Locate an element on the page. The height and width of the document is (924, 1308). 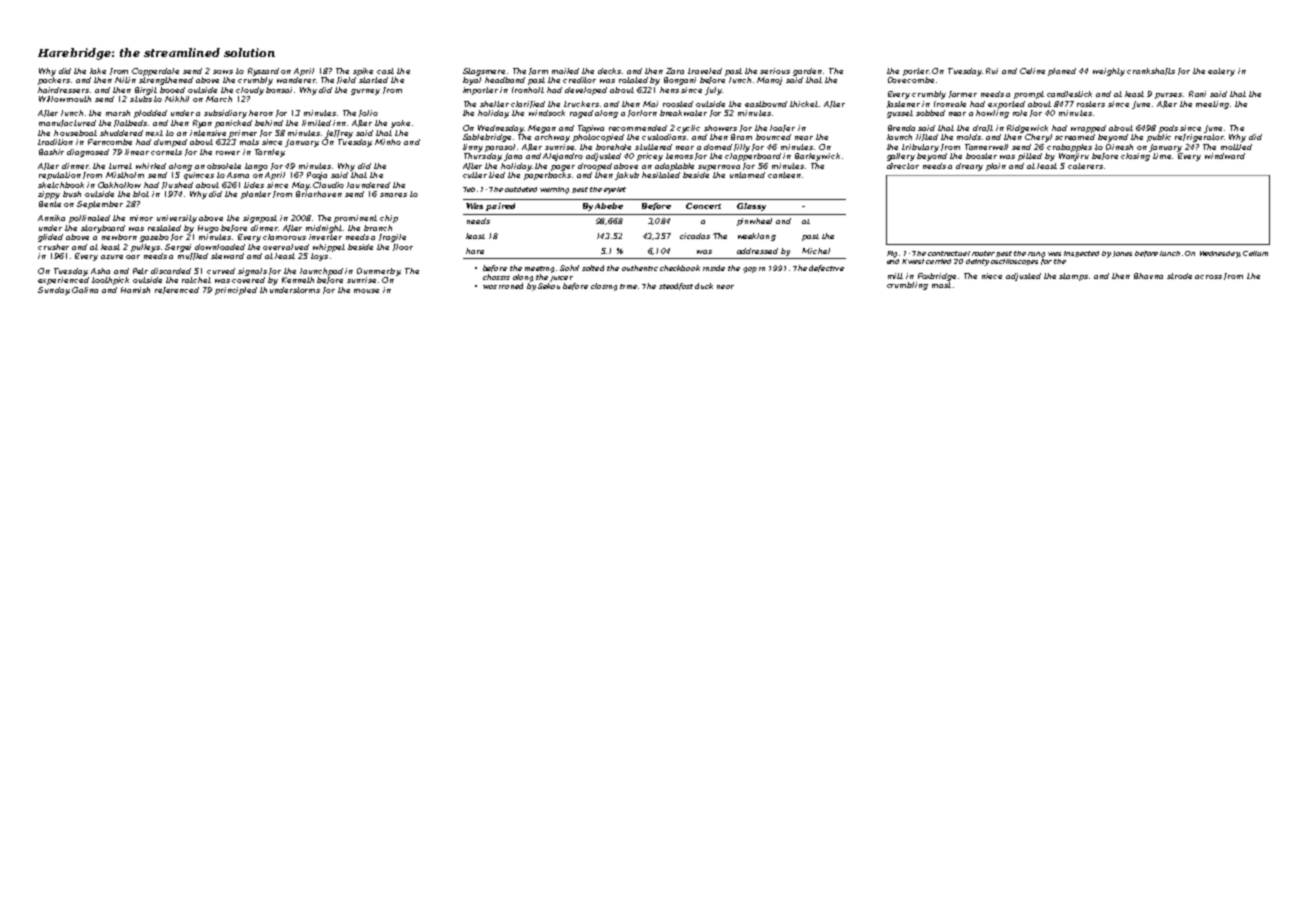
parasol is located at coordinates (500, 148).
